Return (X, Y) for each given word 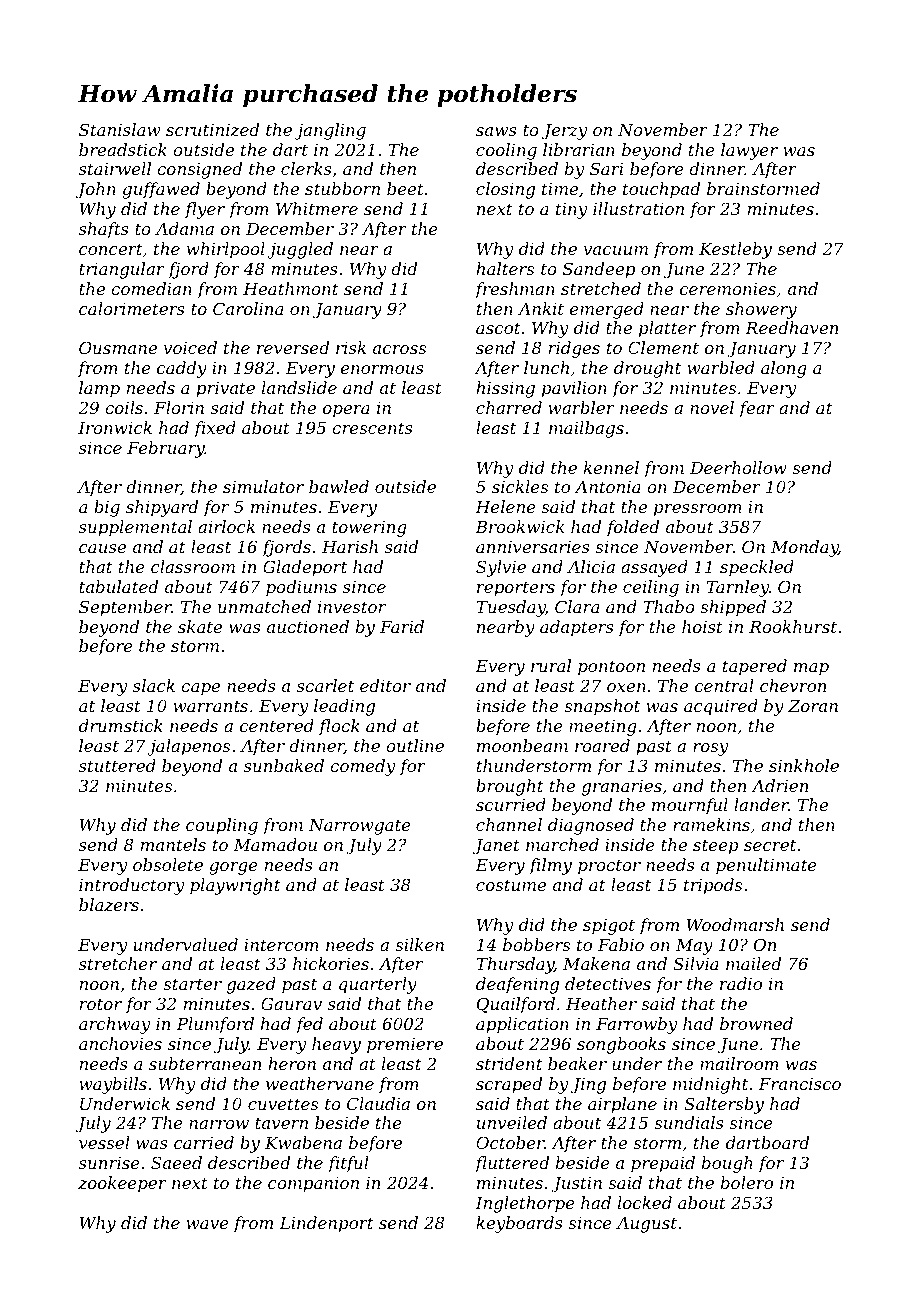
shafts (104, 230)
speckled (757, 568)
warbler (581, 407)
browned (756, 1023)
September (125, 608)
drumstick (121, 725)
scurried (511, 804)
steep (716, 847)
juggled (300, 250)
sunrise (109, 1163)
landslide (299, 387)
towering (369, 529)
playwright (235, 886)
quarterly (378, 985)
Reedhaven (791, 327)
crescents (372, 428)
